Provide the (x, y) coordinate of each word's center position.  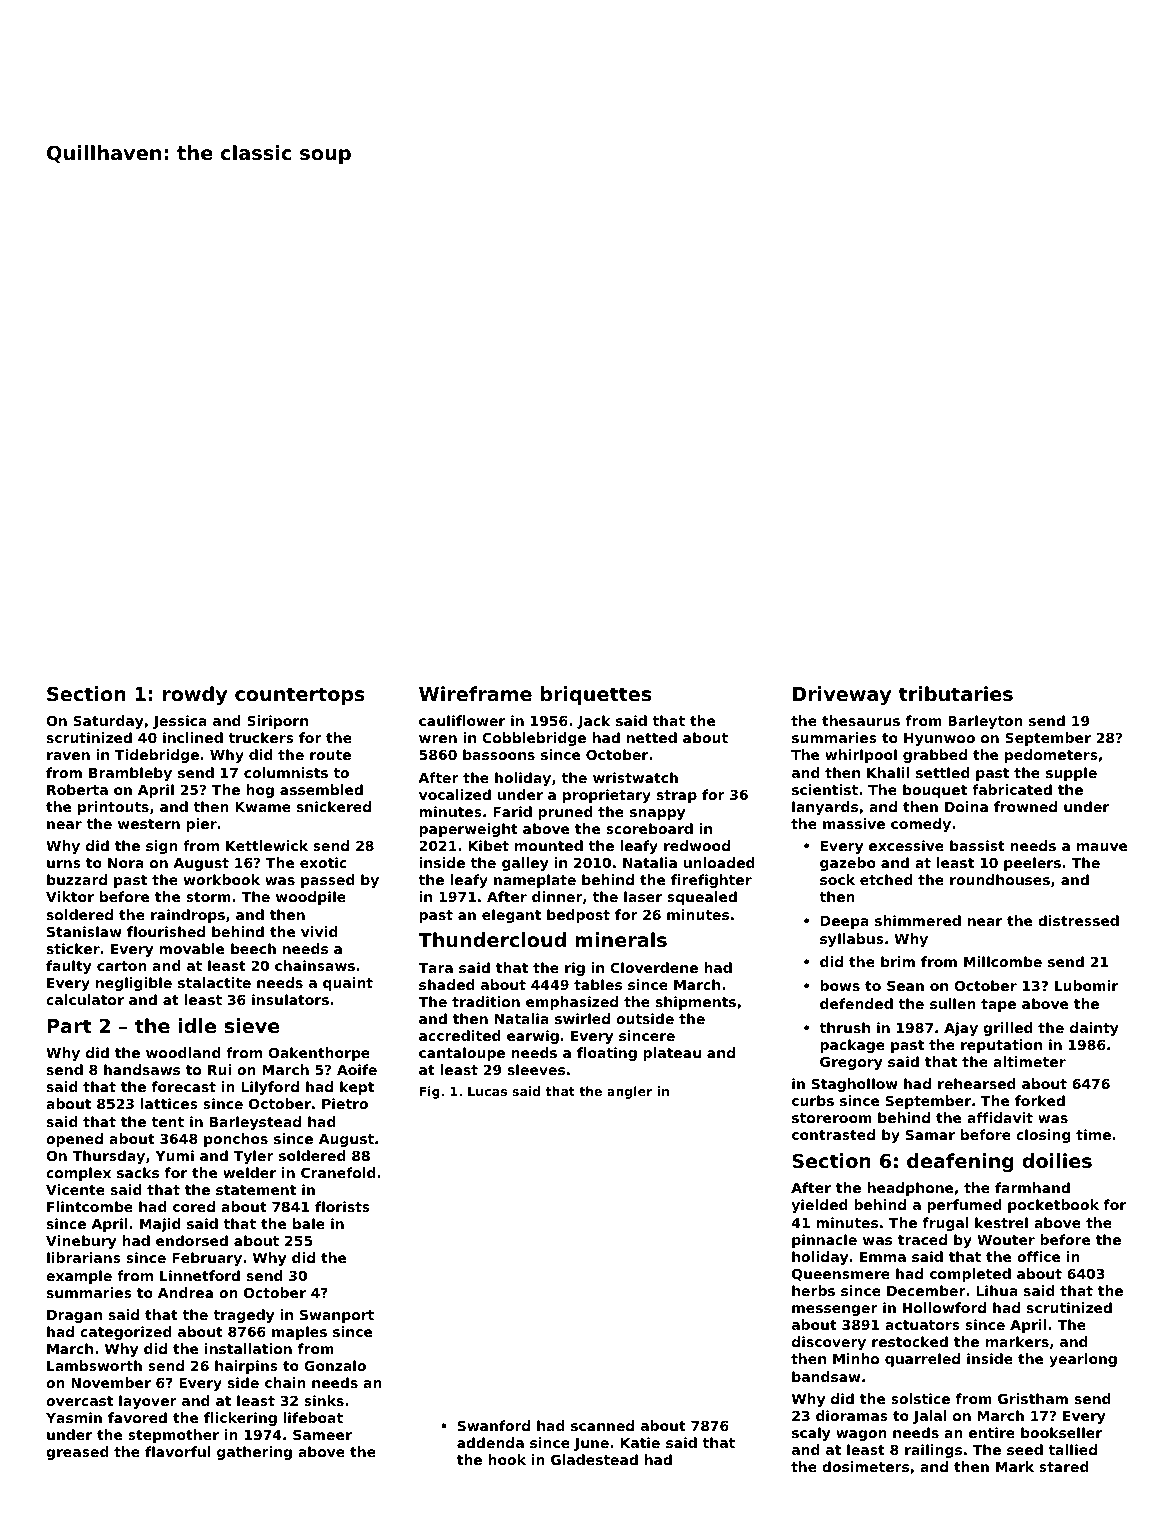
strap (677, 796)
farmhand (1032, 1187)
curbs (813, 1100)
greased (77, 1453)
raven (68, 756)
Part (69, 1026)
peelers (1032, 864)
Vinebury (81, 1242)
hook (507, 1459)
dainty (1094, 1029)
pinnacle (824, 1241)
